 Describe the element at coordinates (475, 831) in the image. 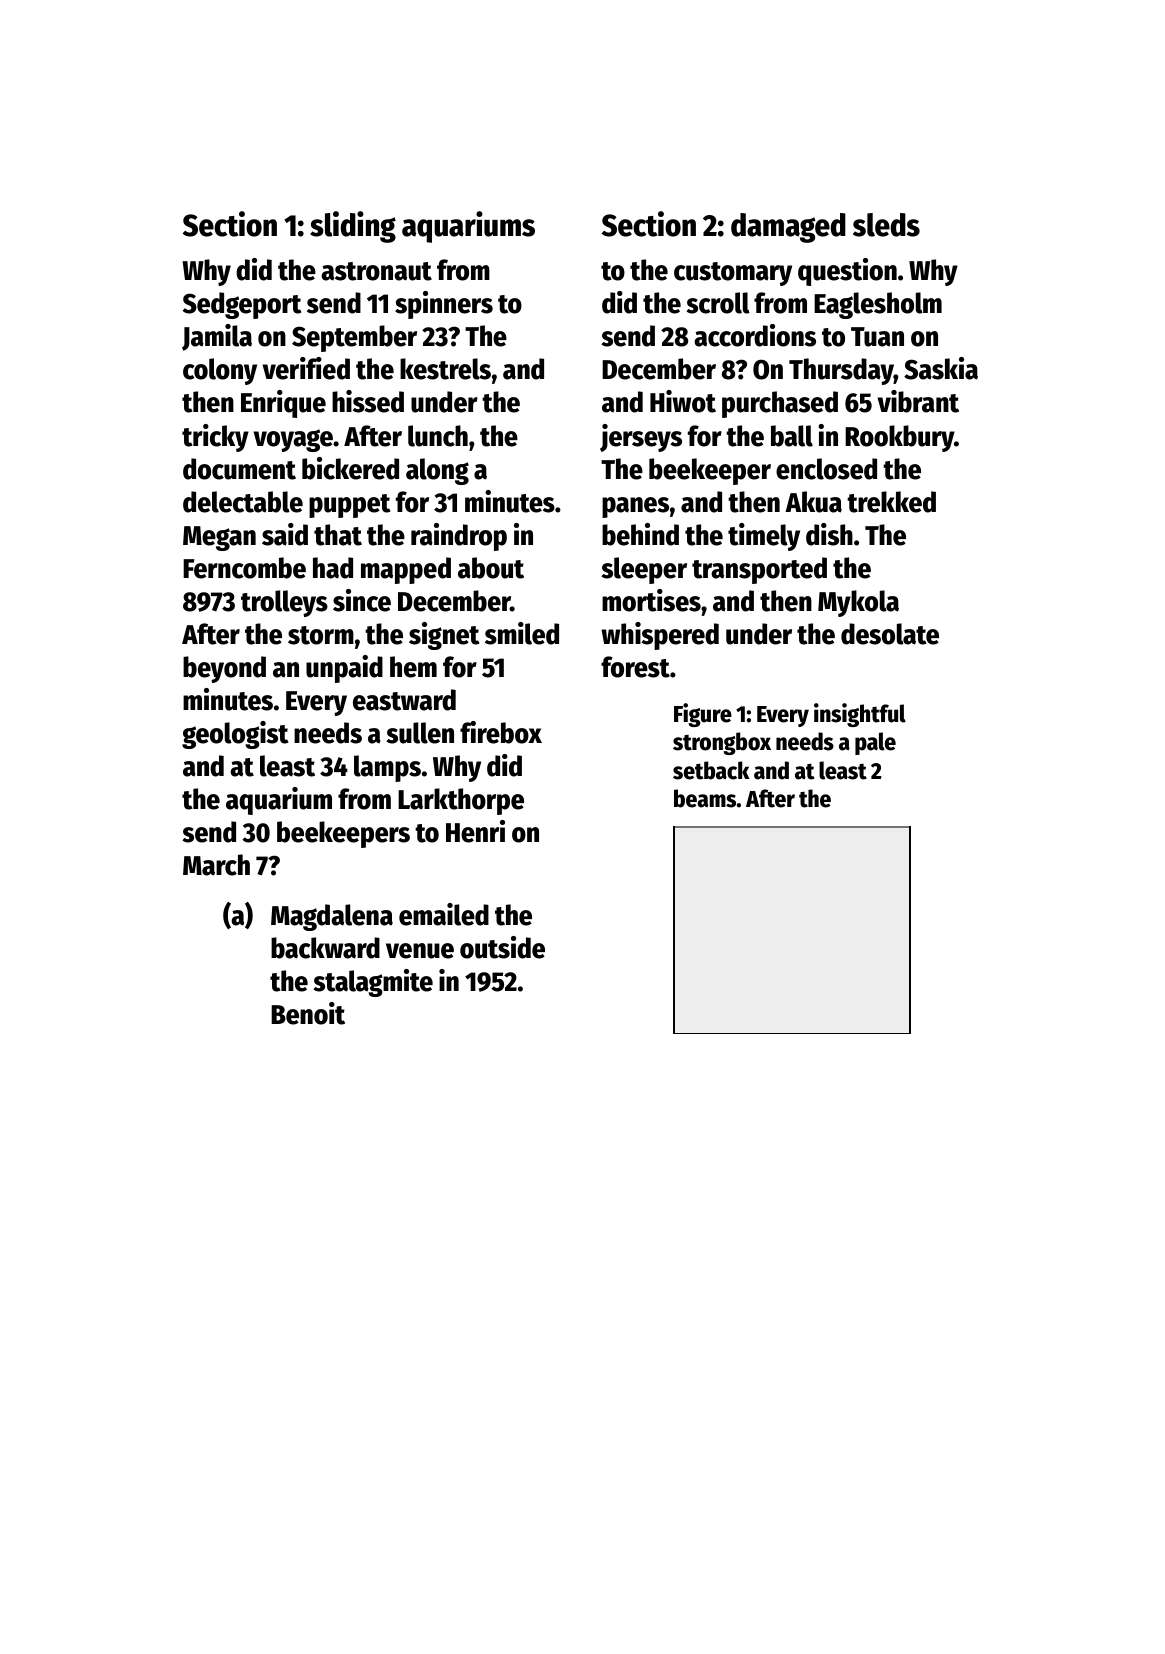

I see `Henri` at that location.
